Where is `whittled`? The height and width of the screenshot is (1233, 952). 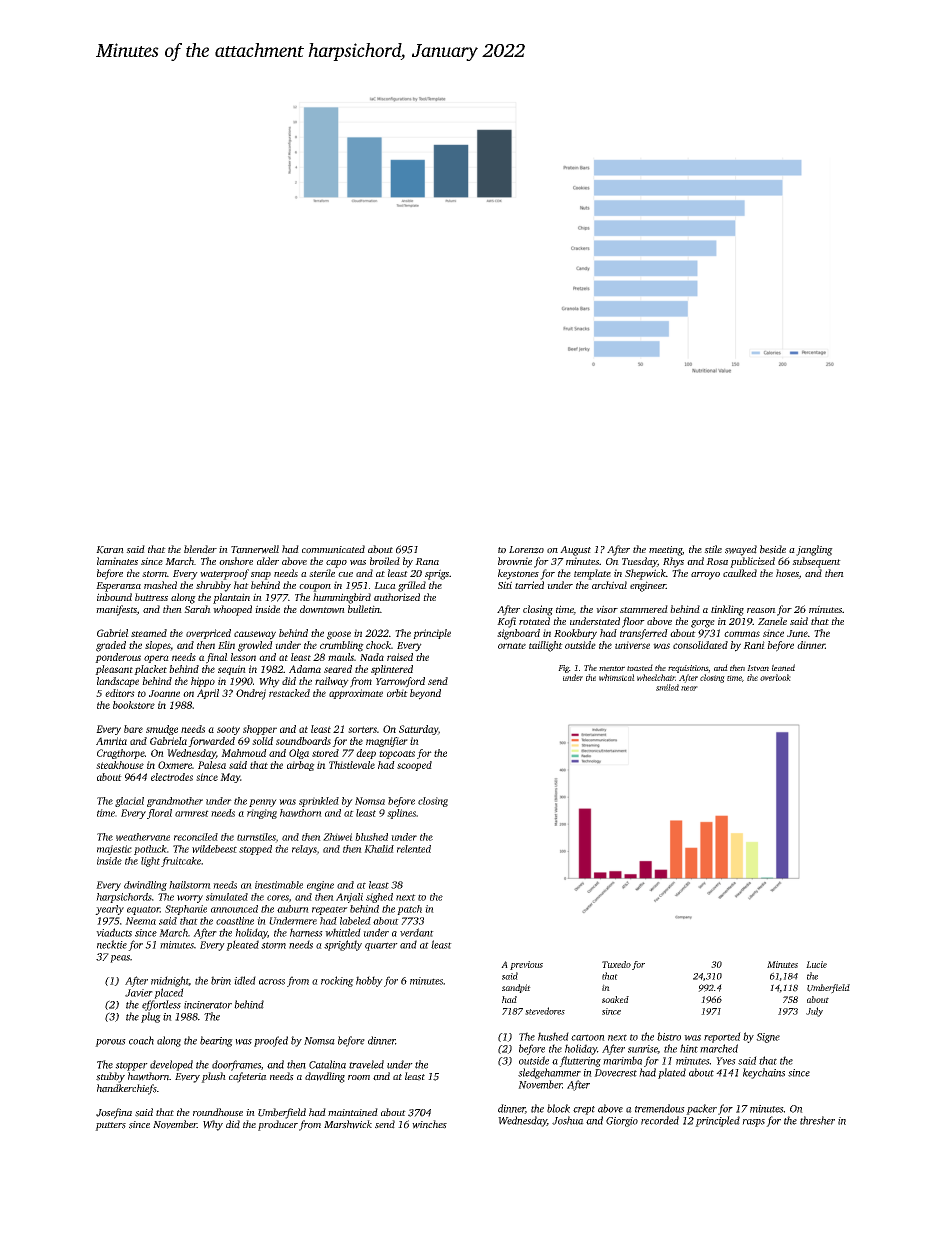 whittled is located at coordinates (343, 932).
